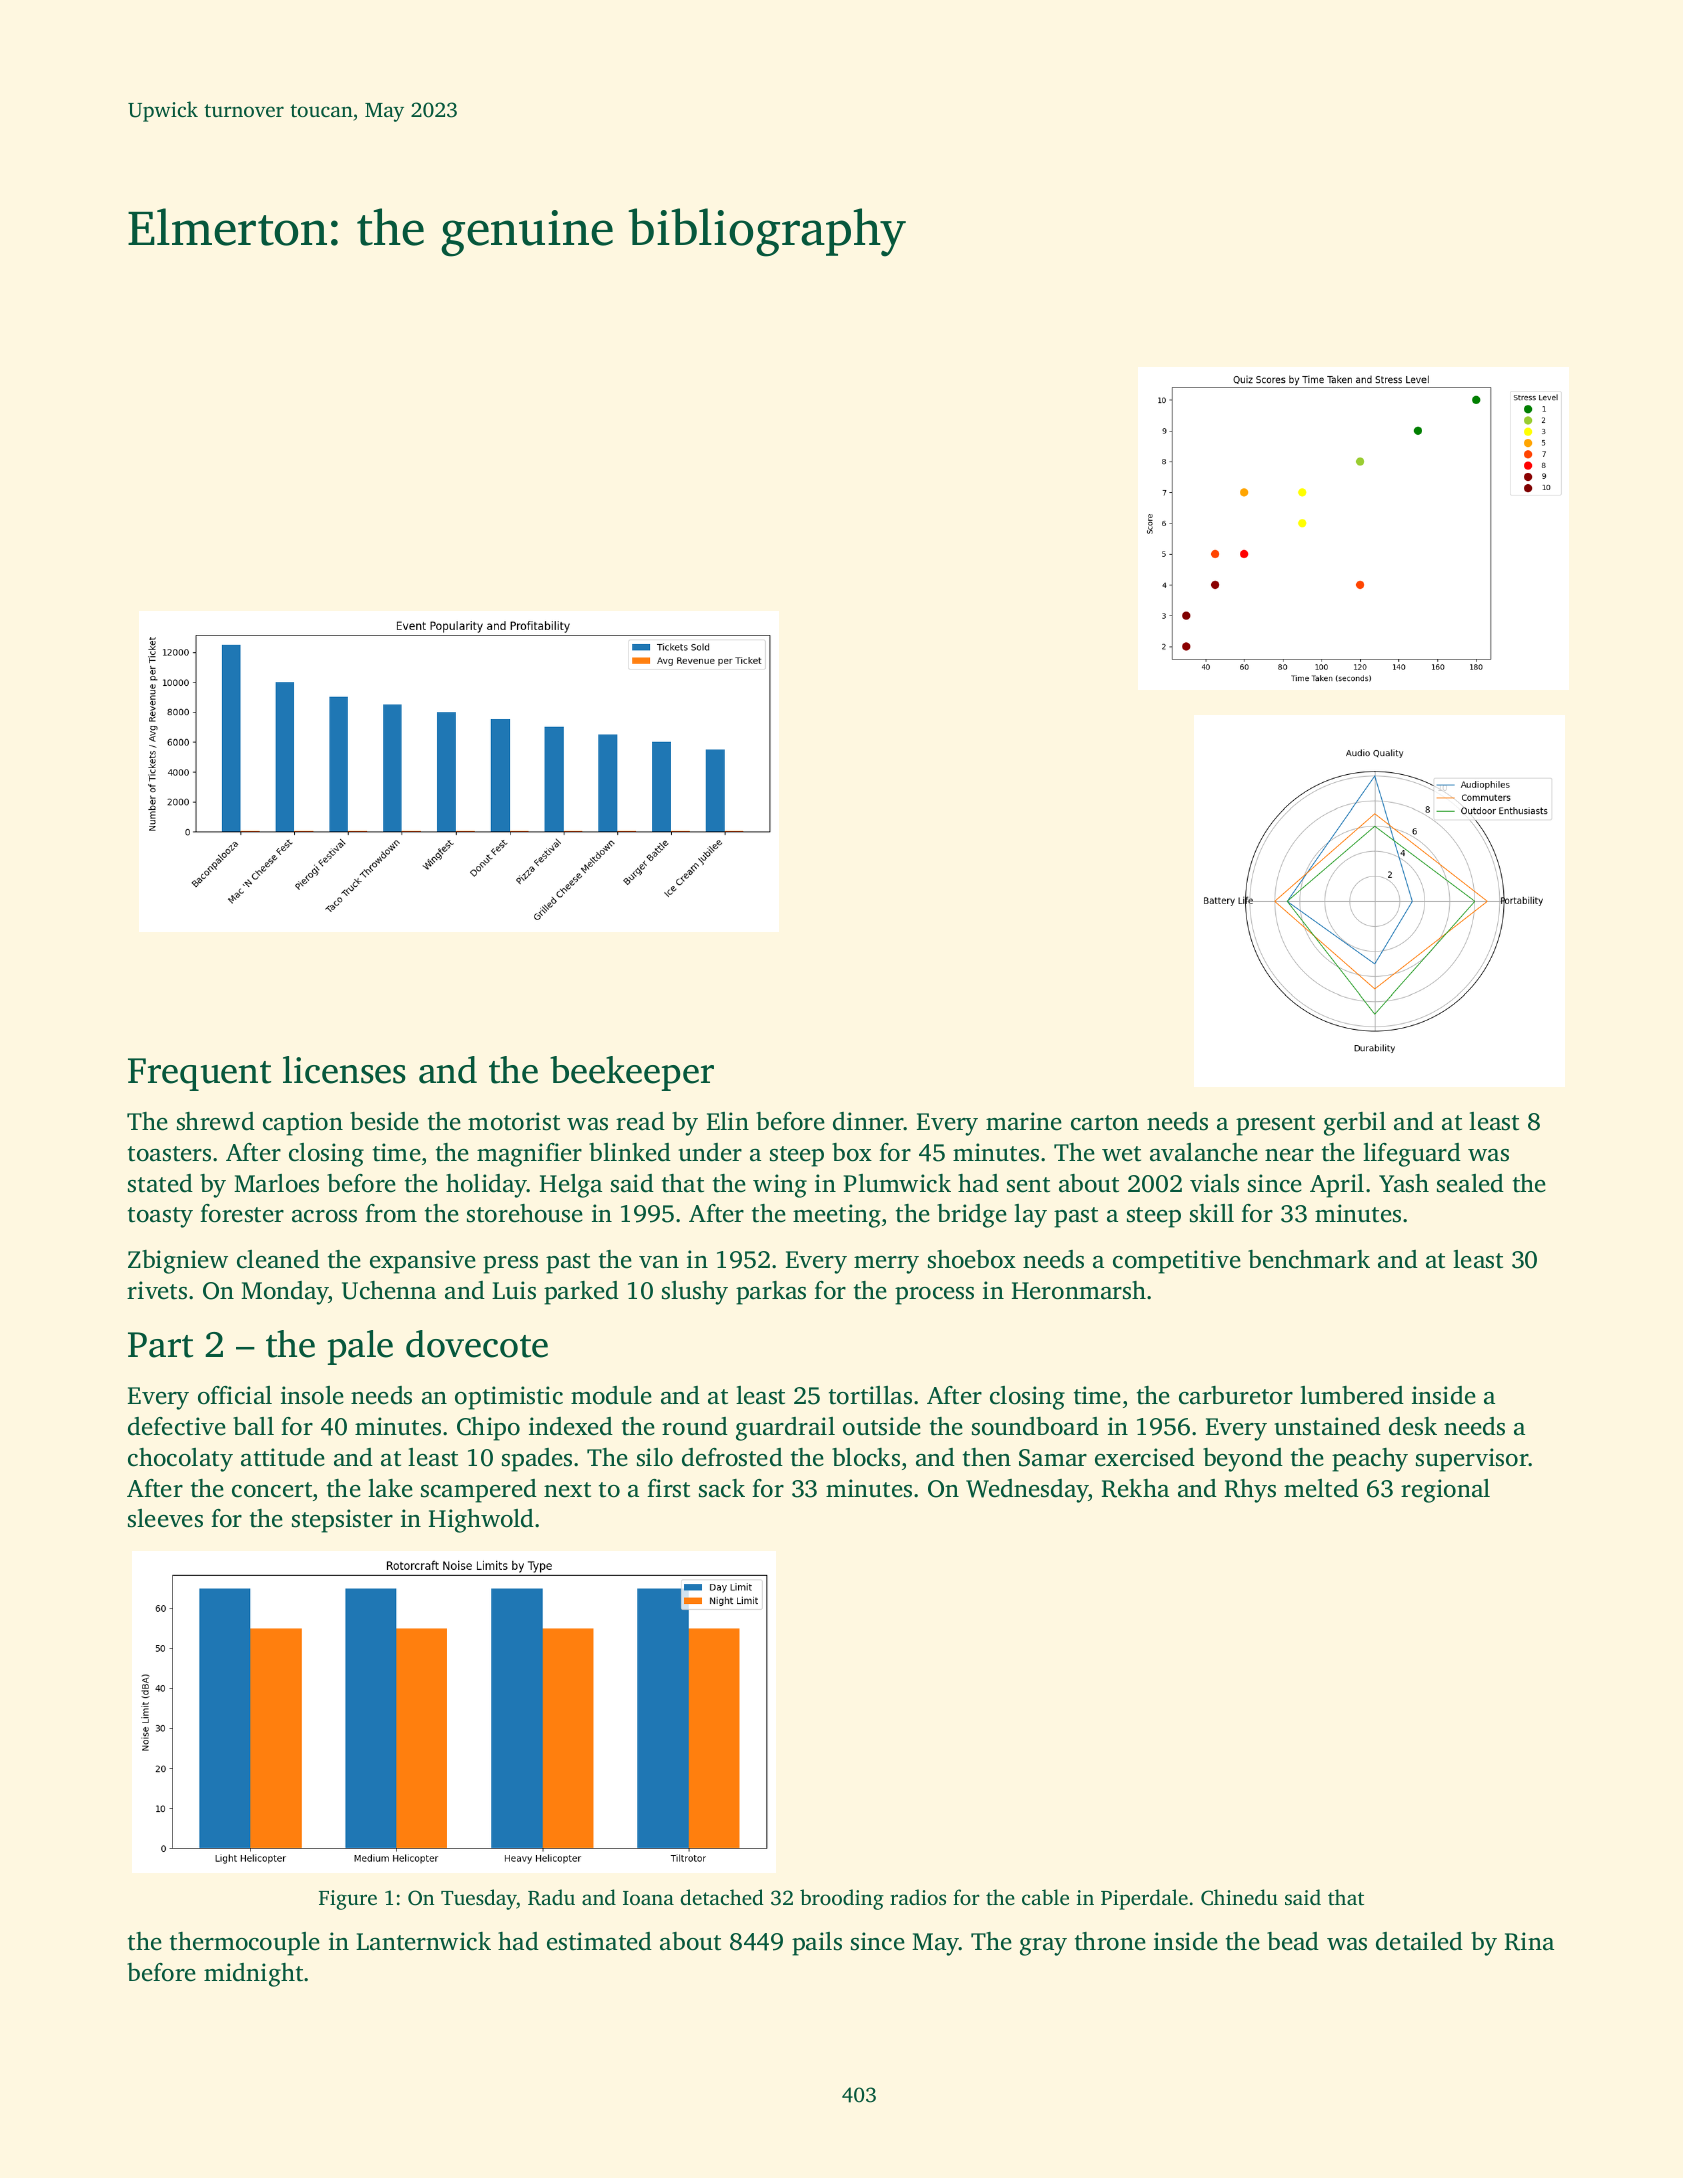  I want to click on avalanche, so click(1204, 1152).
